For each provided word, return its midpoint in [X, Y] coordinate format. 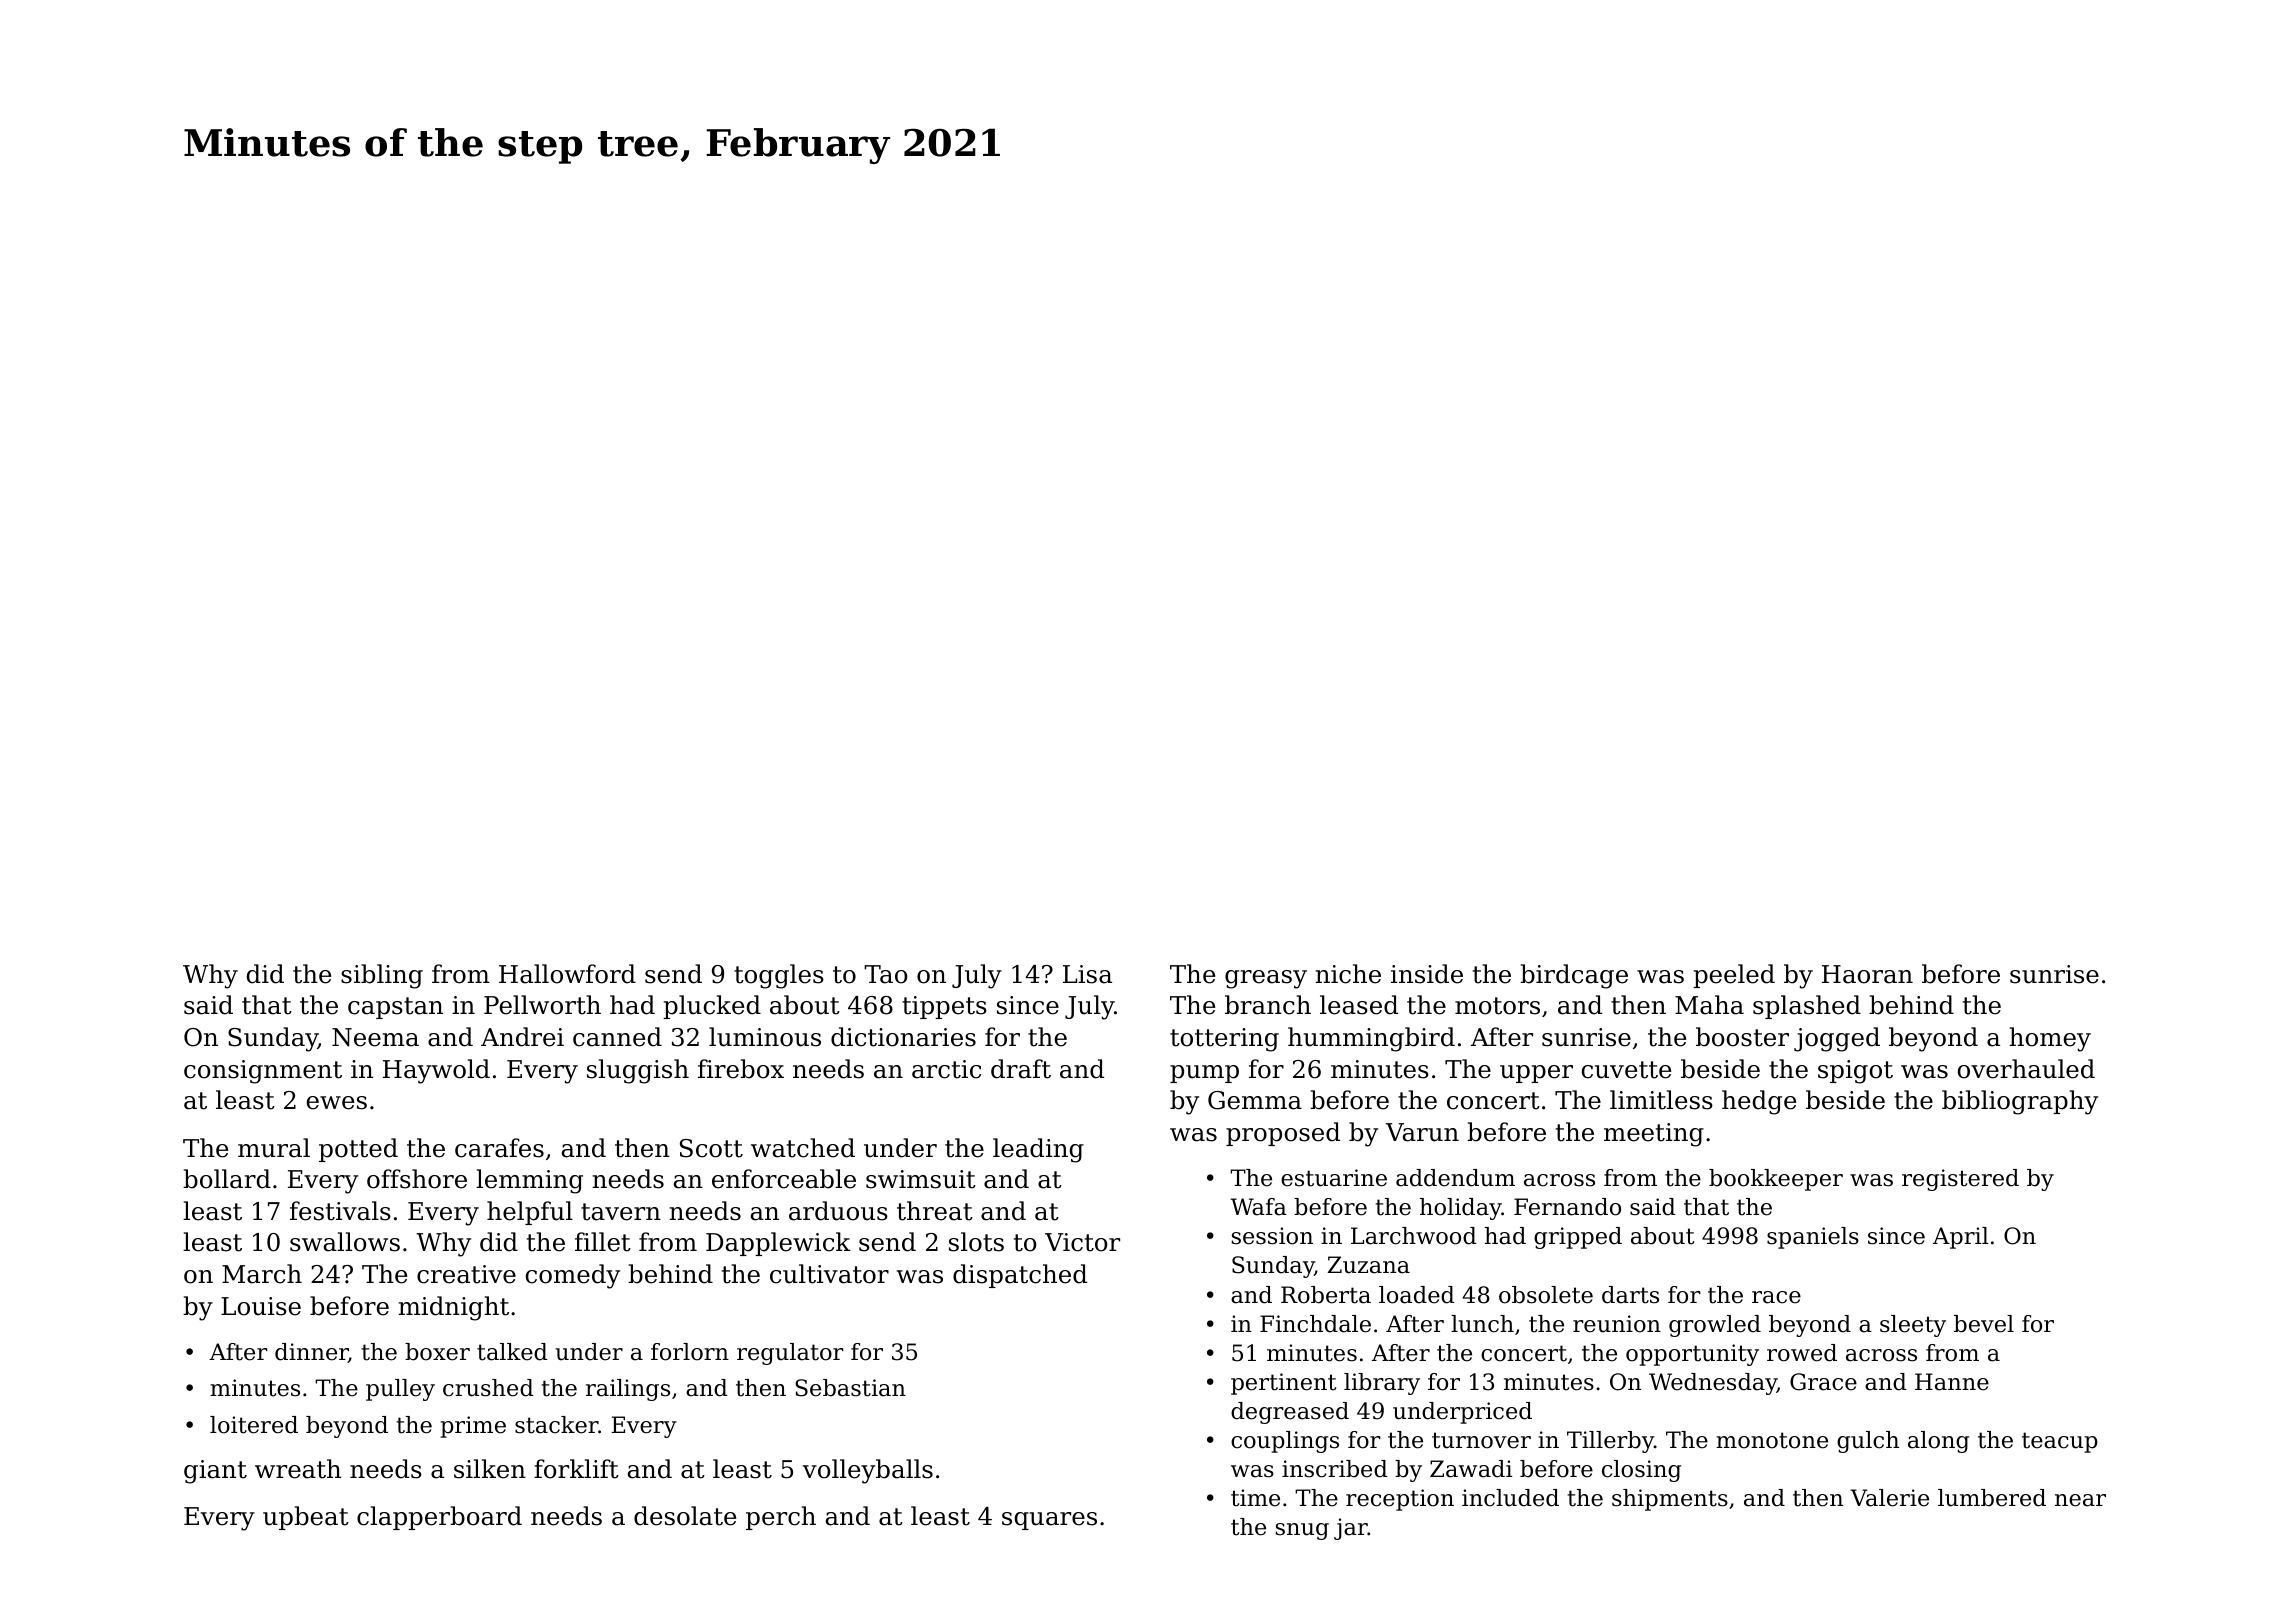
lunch [1482, 1324]
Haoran [1867, 974]
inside [1427, 974]
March [262, 1274]
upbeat [306, 1518]
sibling [382, 976]
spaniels [1813, 1238]
